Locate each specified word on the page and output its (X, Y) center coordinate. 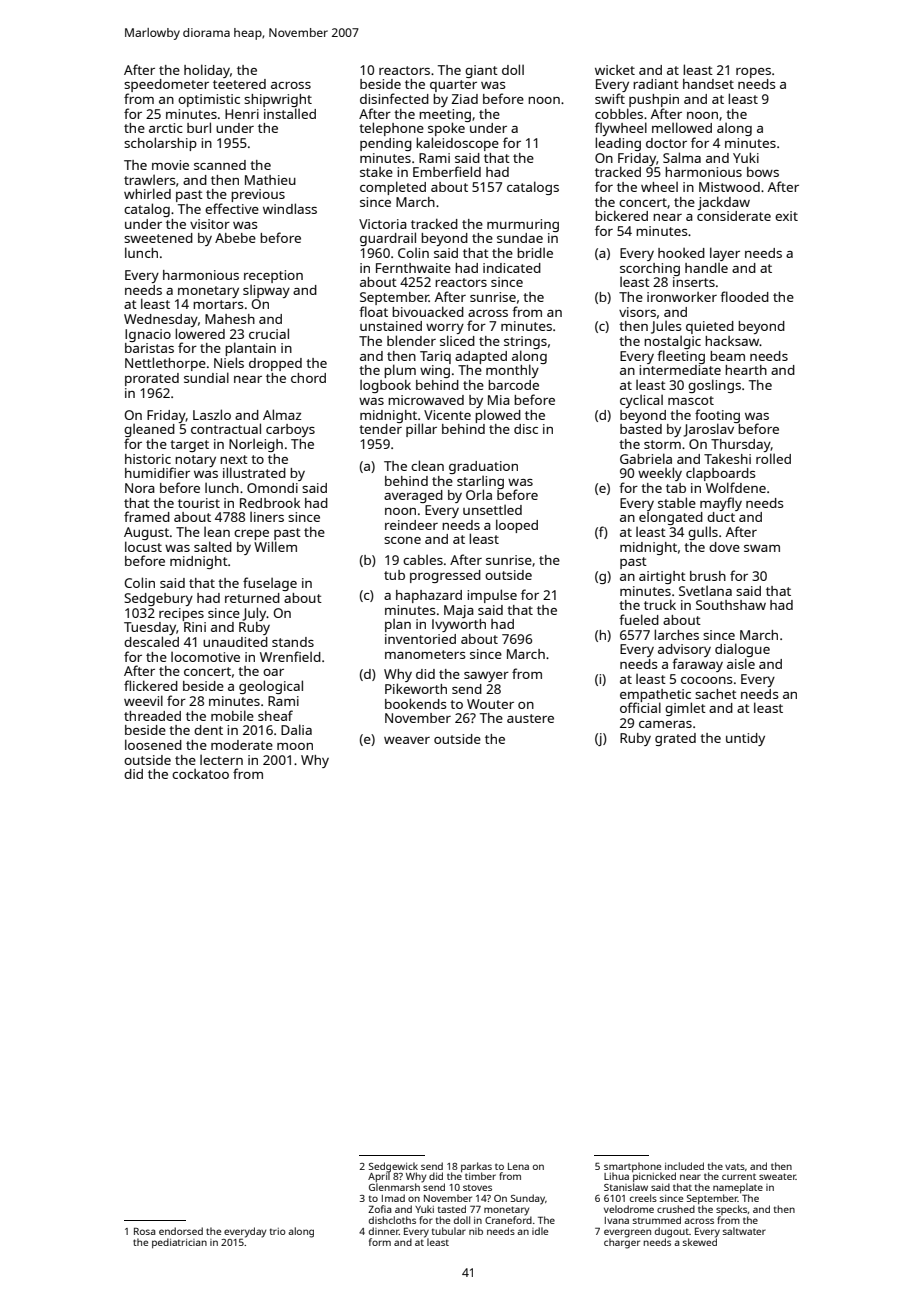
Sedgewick (393, 1167)
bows (763, 172)
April (379, 1177)
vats (735, 1166)
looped (517, 526)
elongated (671, 518)
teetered (239, 84)
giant (481, 71)
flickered (151, 685)
